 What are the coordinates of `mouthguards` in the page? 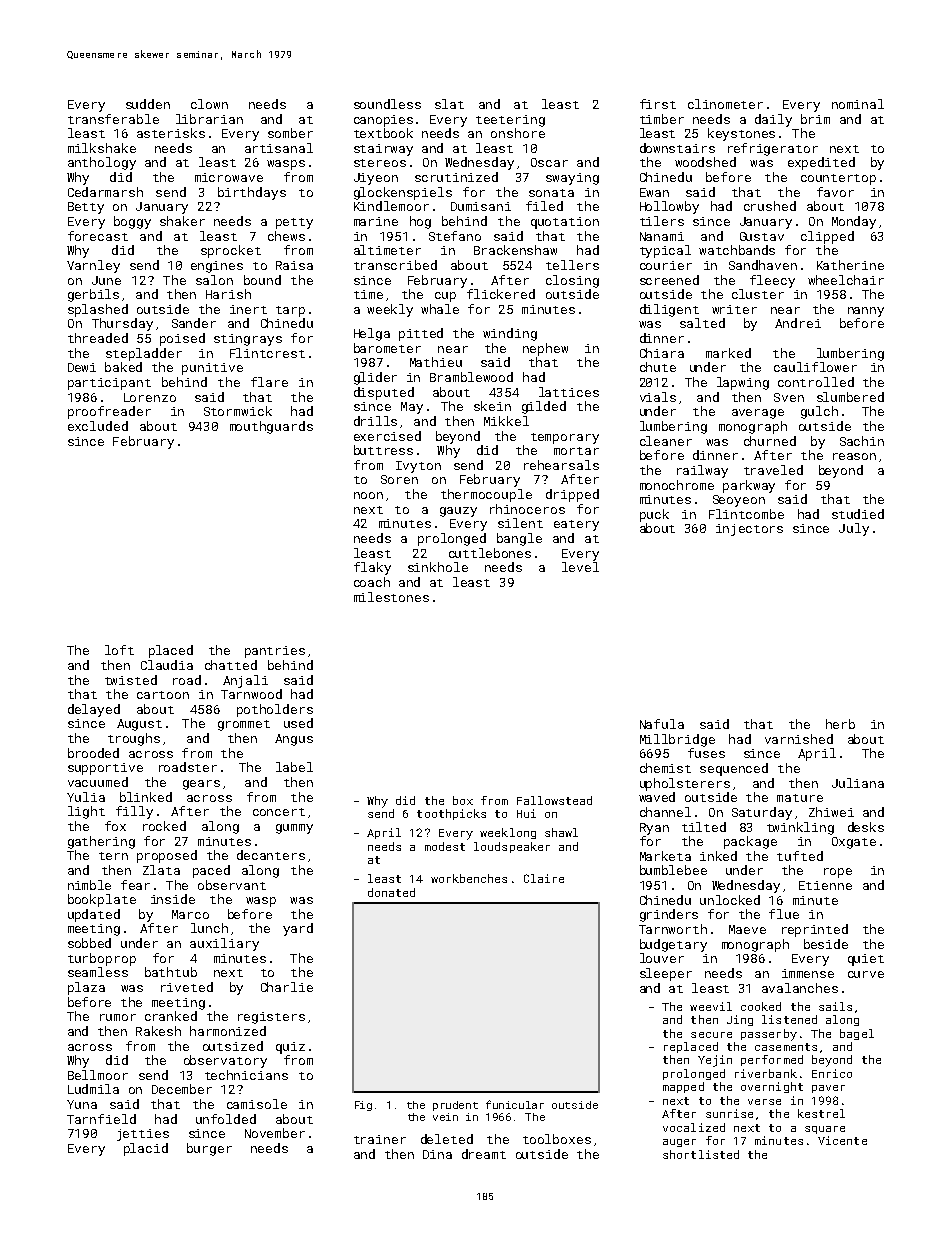 It's located at (271, 427).
